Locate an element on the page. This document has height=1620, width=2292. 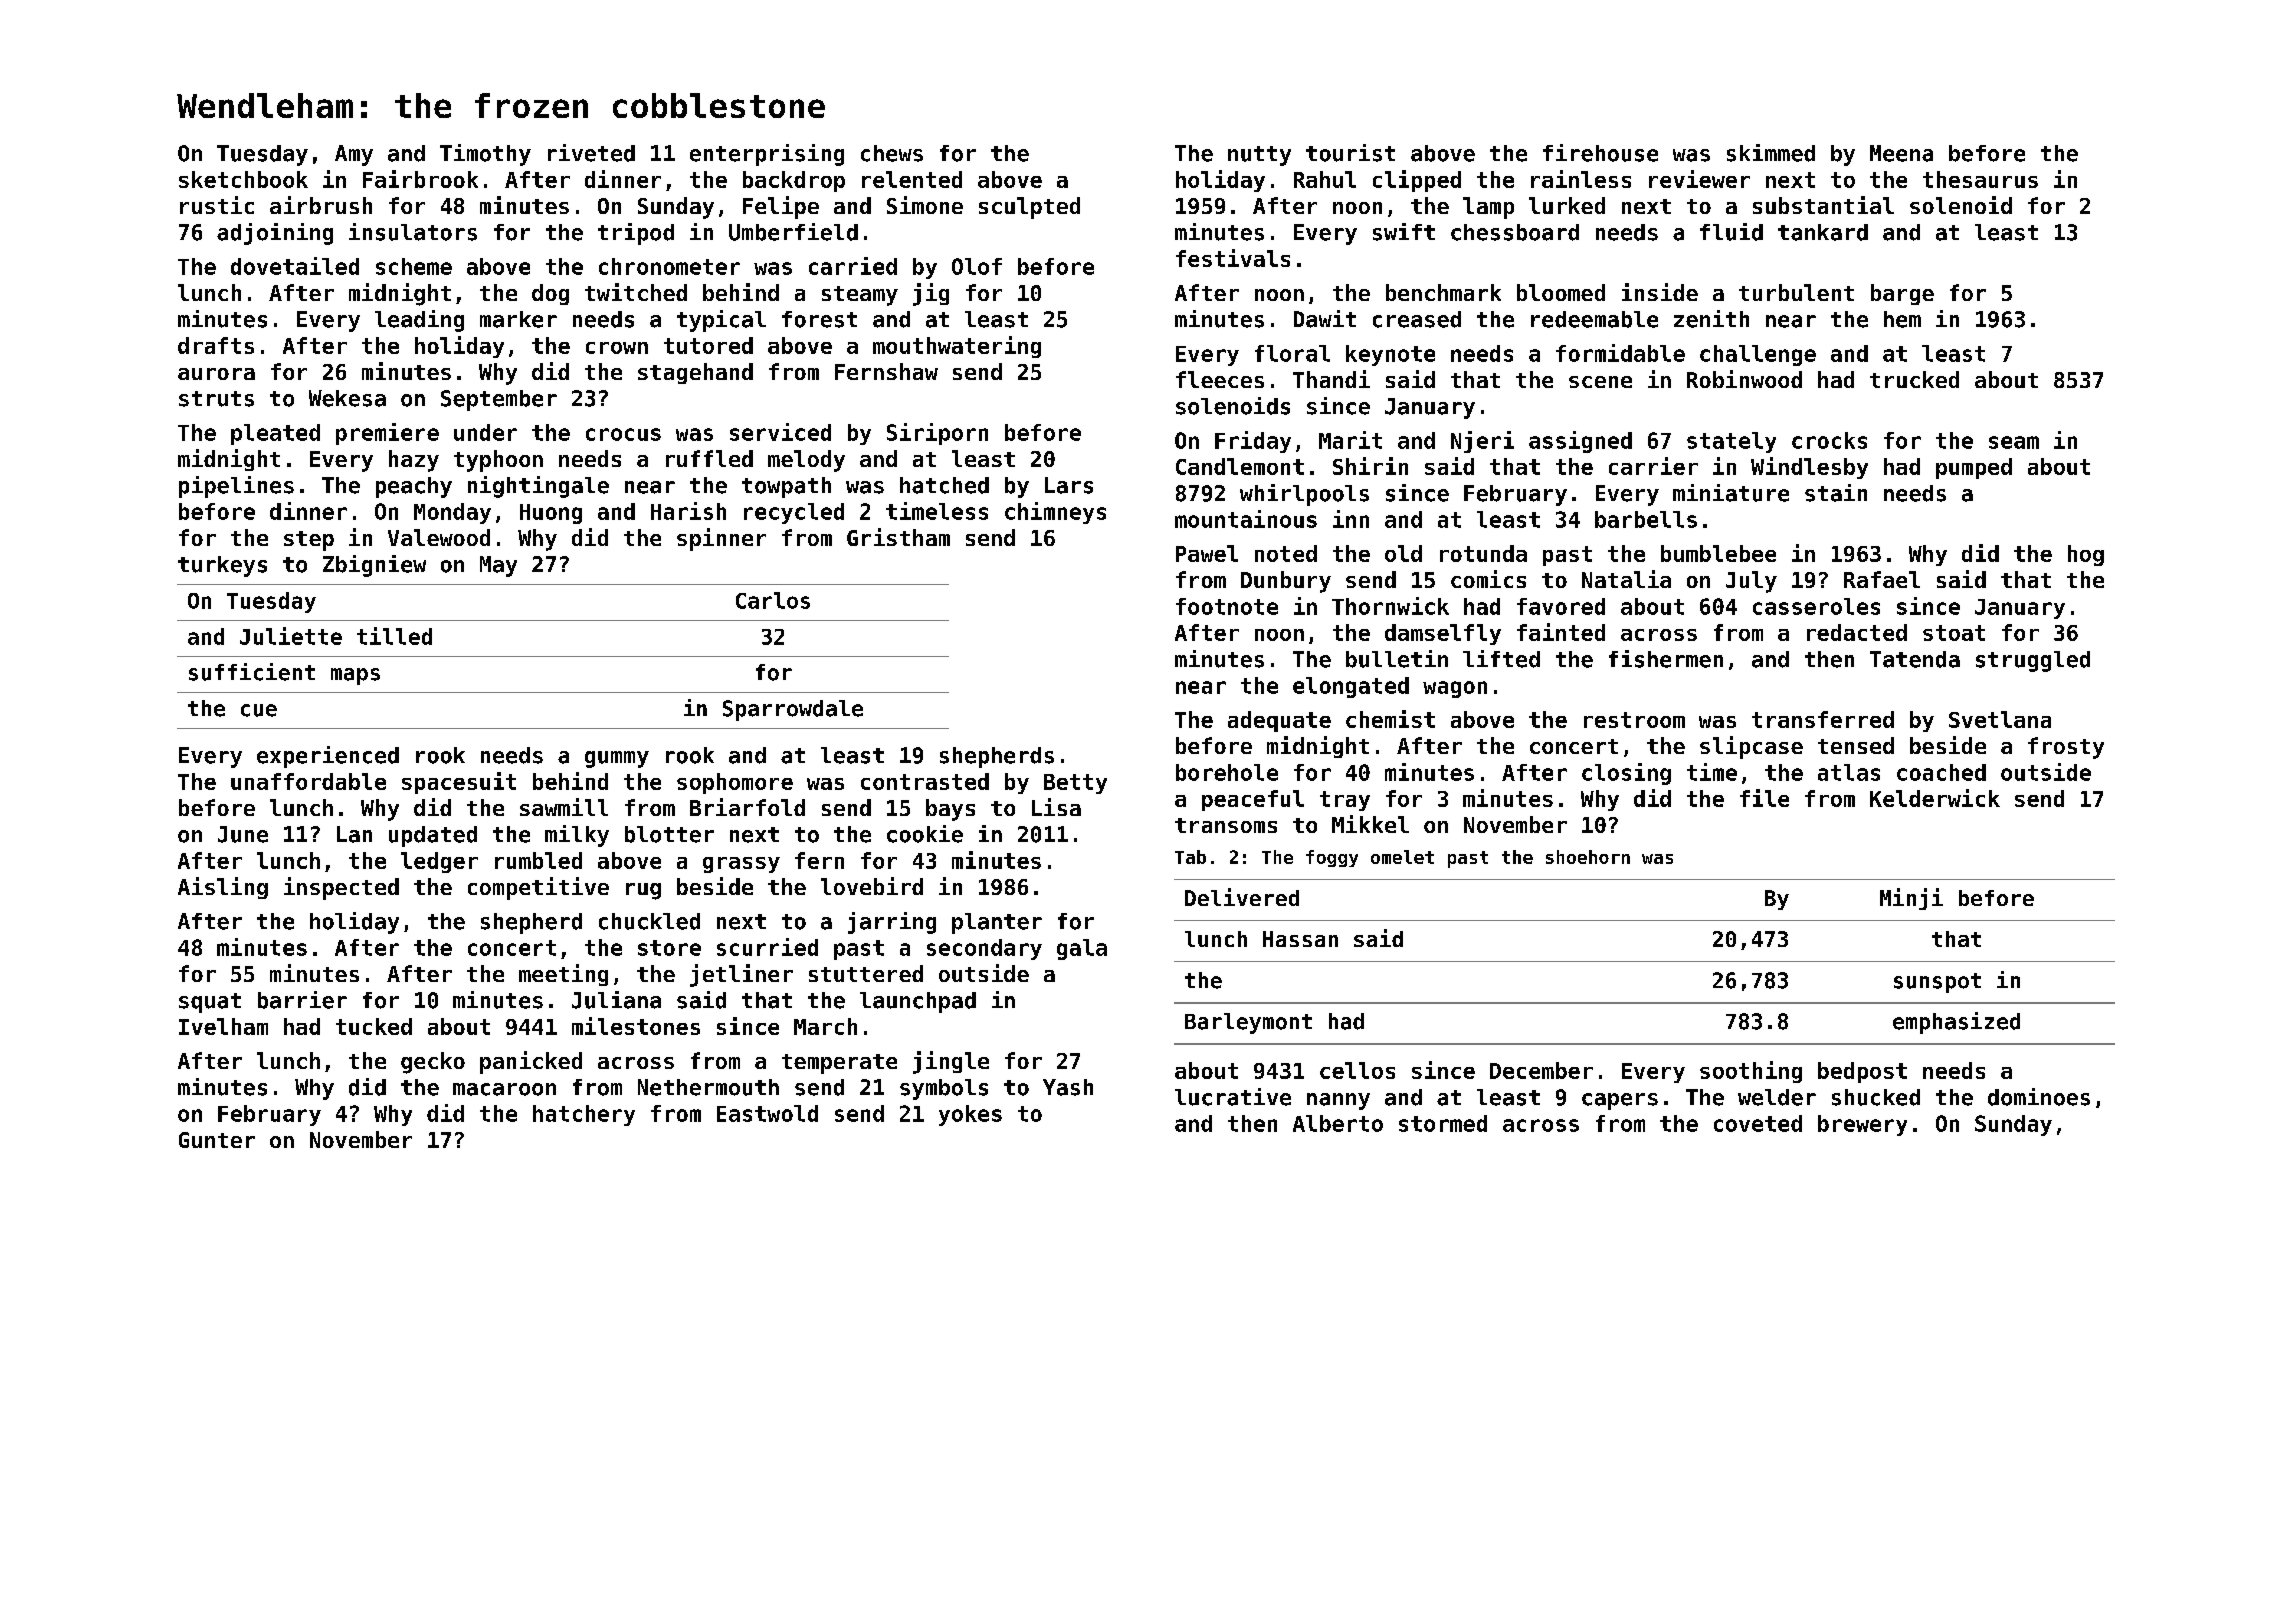
peaceful is located at coordinates (1253, 800).
